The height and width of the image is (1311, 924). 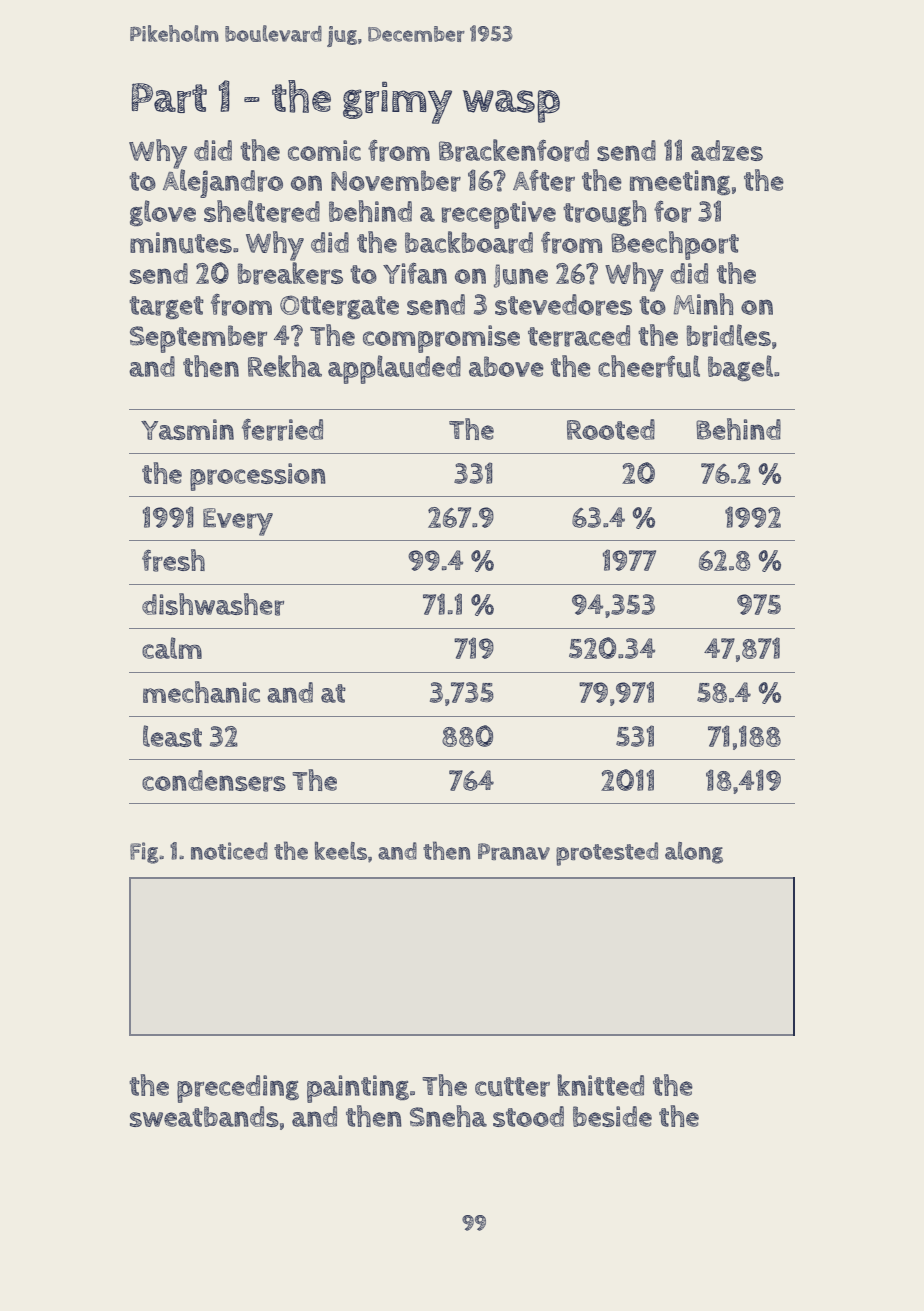 What do you see at coordinates (204, 1116) in the image?
I see `sweatbands` at bounding box center [204, 1116].
